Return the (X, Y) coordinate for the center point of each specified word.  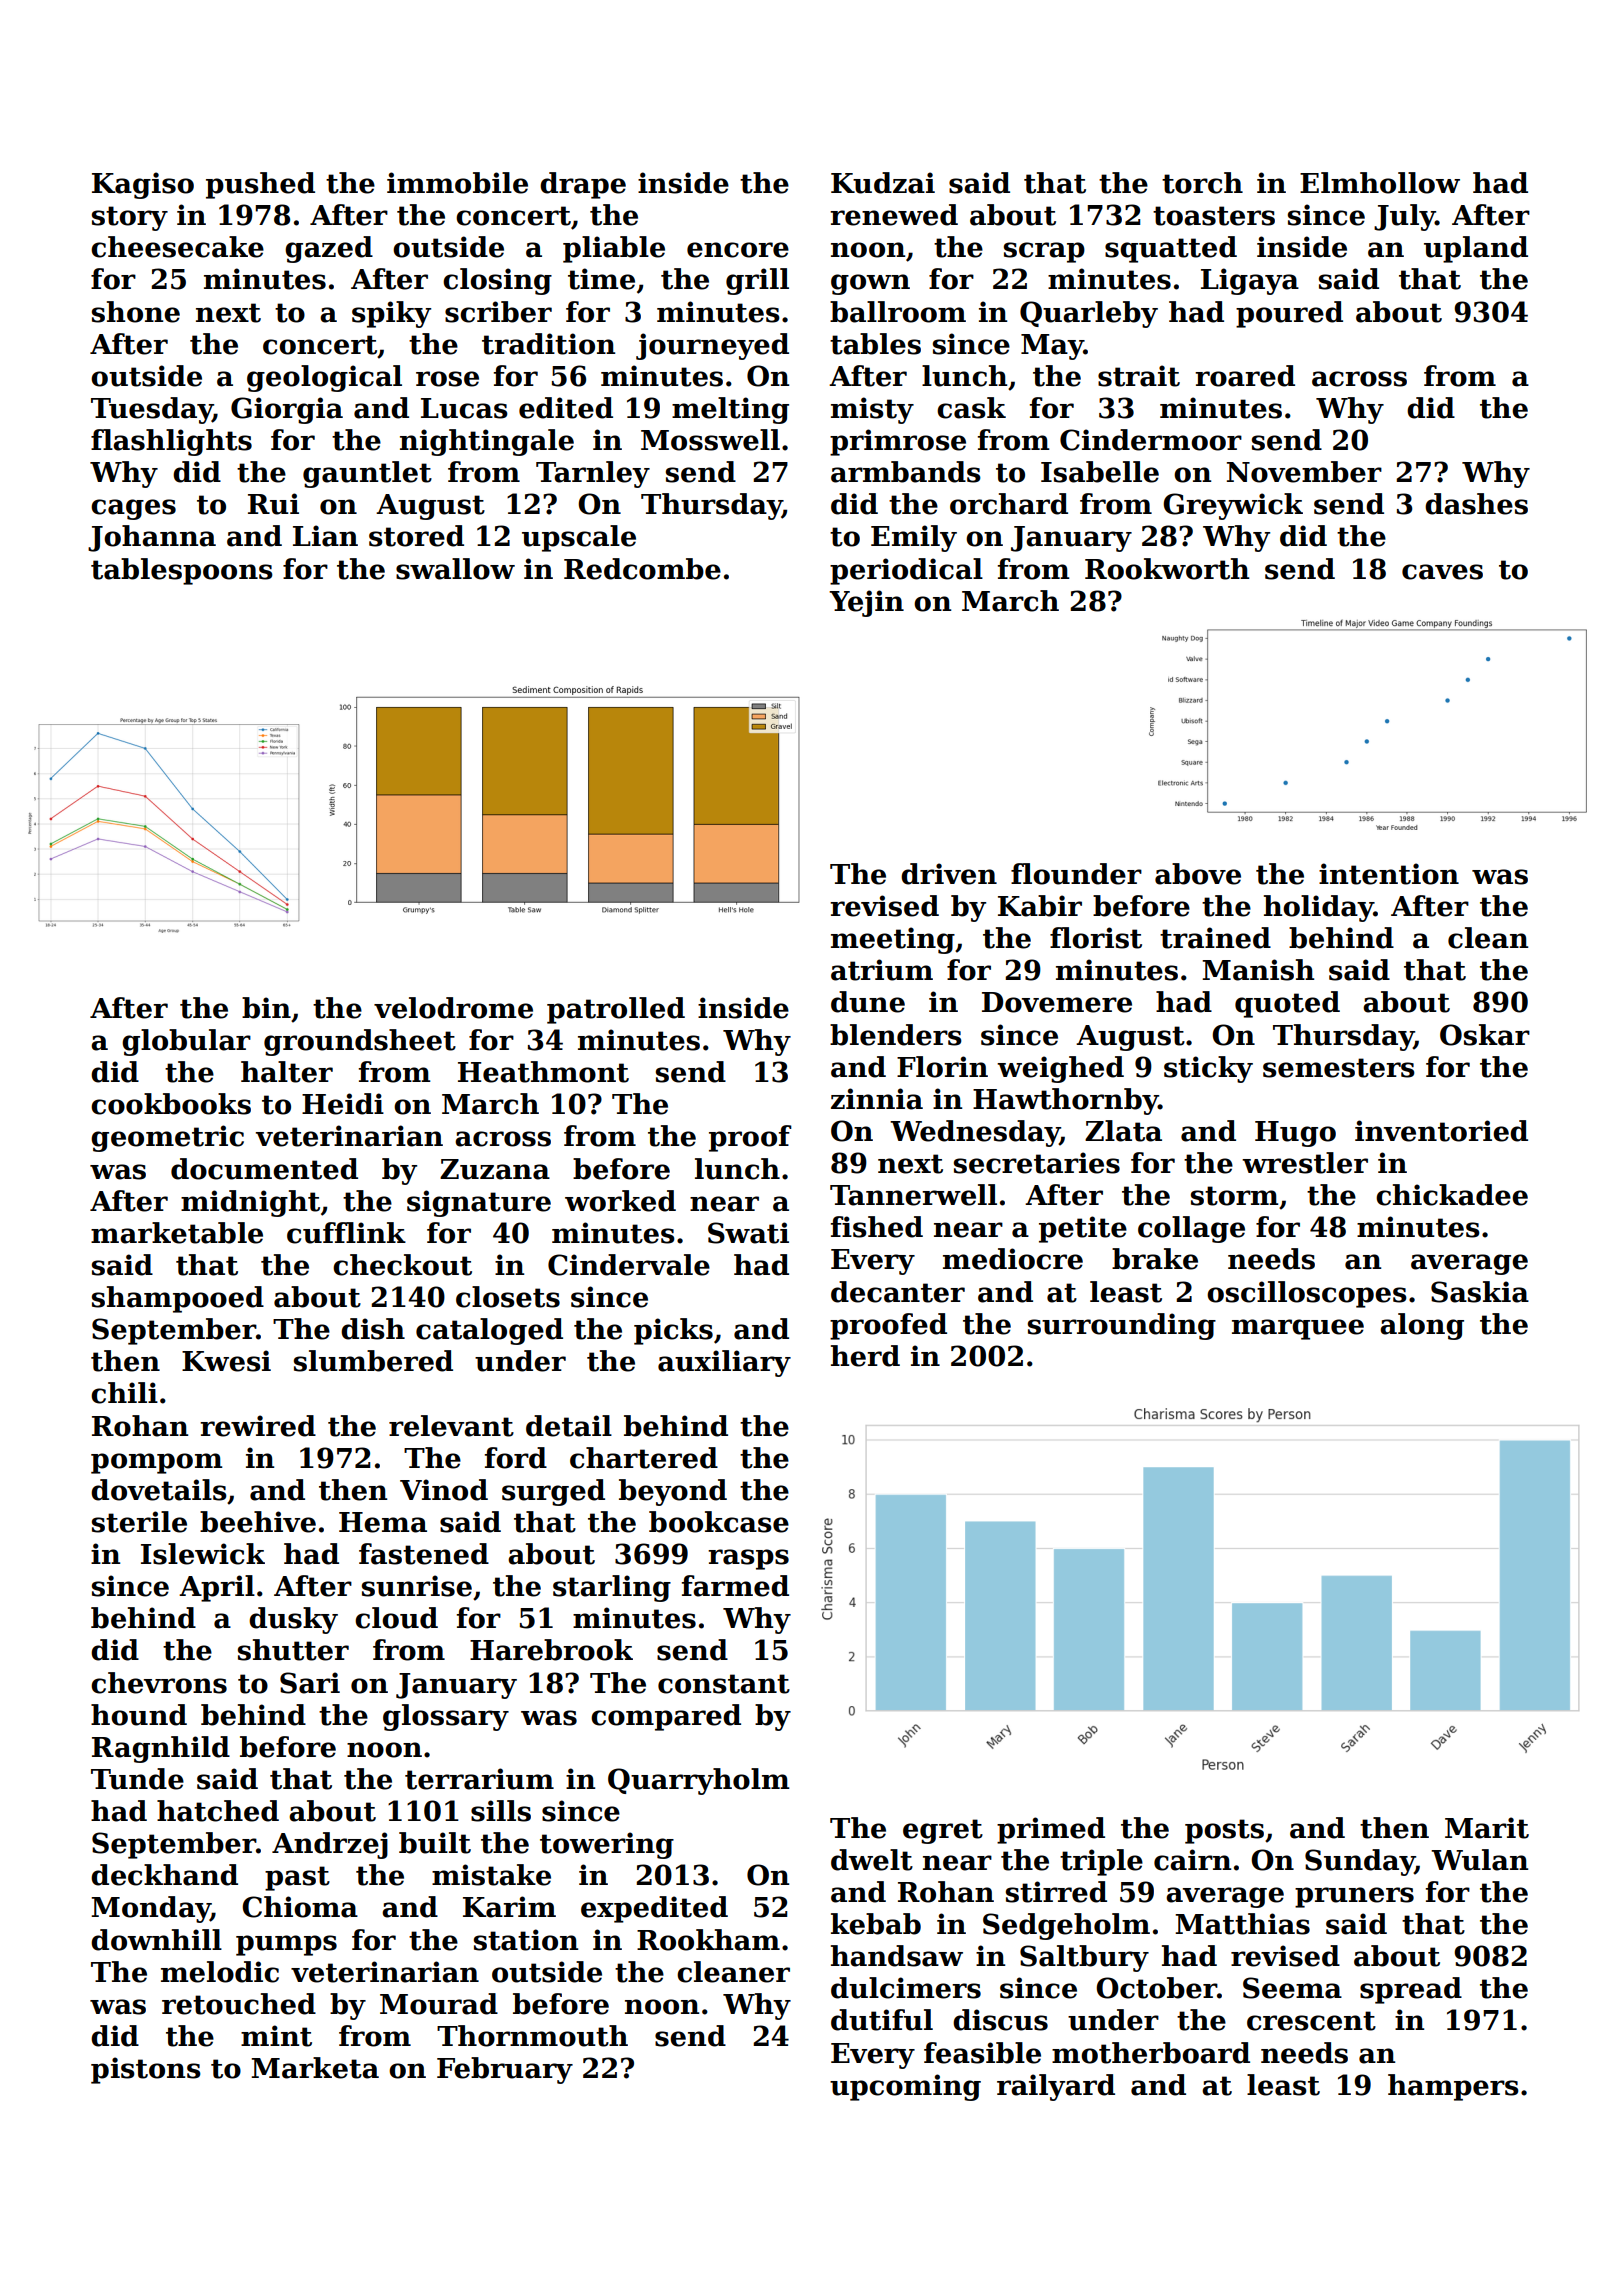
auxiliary (724, 1363)
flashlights (171, 442)
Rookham (708, 1940)
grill (757, 281)
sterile (139, 1522)
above (1198, 874)
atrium (882, 970)
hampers (1453, 2087)
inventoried (1441, 1131)
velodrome (453, 1008)
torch (1202, 183)
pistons (146, 2070)
